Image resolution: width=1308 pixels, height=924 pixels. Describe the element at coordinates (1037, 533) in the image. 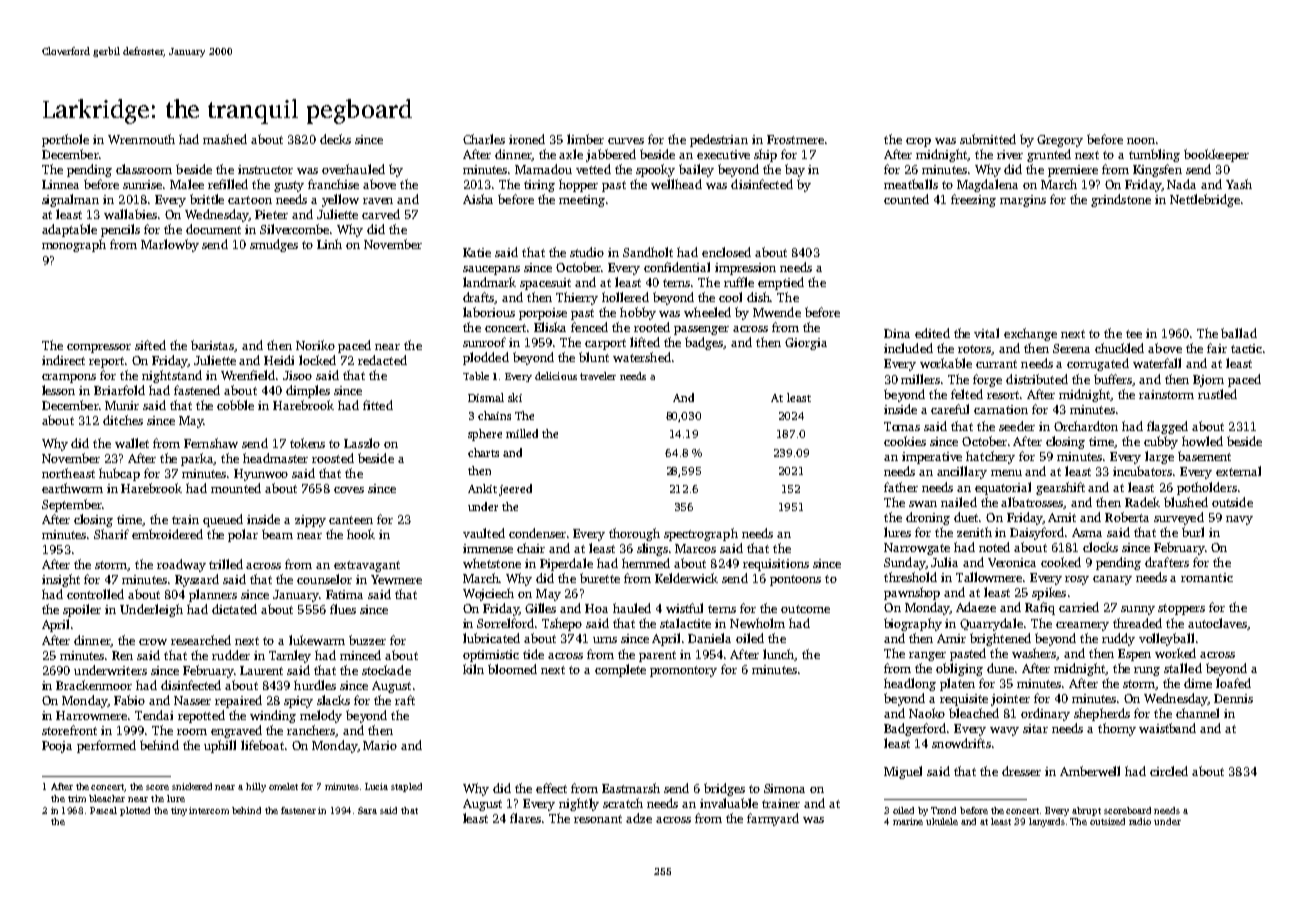

I see `Daisyford` at that location.
